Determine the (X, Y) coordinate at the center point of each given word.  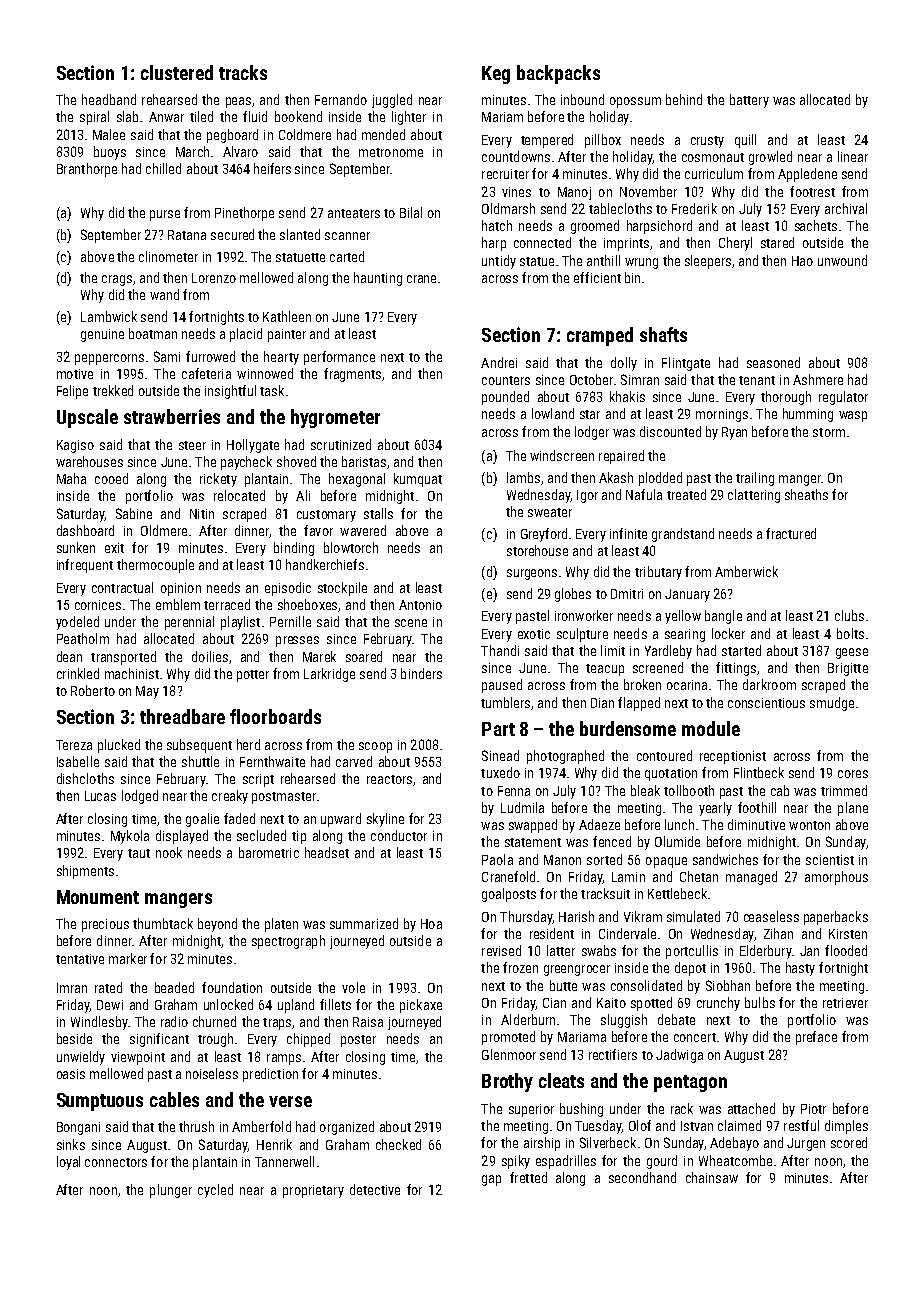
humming (808, 415)
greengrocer (577, 970)
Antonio (420, 605)
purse (165, 215)
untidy (499, 262)
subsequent (199, 746)
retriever (845, 1003)
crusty (707, 142)
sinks (71, 1144)
